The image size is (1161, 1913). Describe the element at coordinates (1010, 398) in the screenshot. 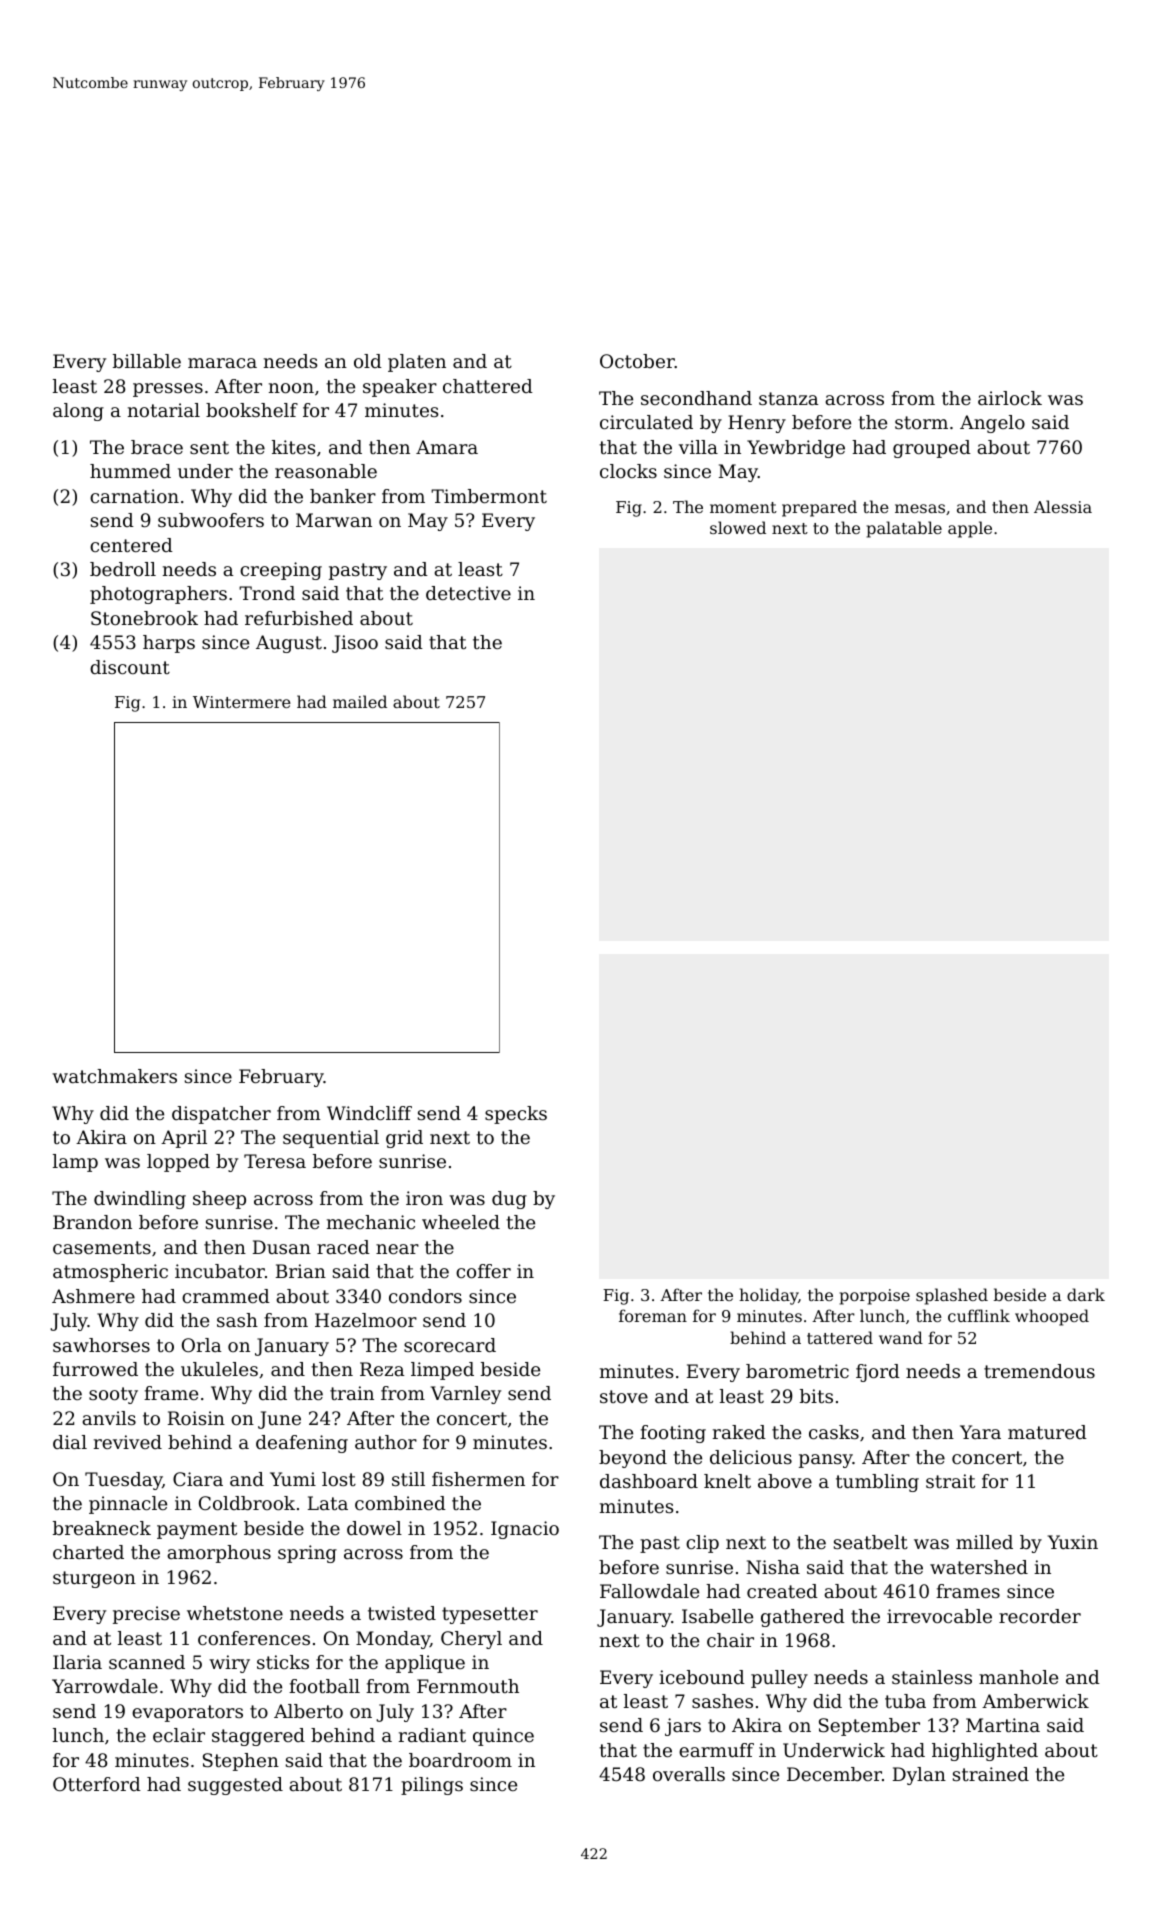

I see `airlock` at that location.
